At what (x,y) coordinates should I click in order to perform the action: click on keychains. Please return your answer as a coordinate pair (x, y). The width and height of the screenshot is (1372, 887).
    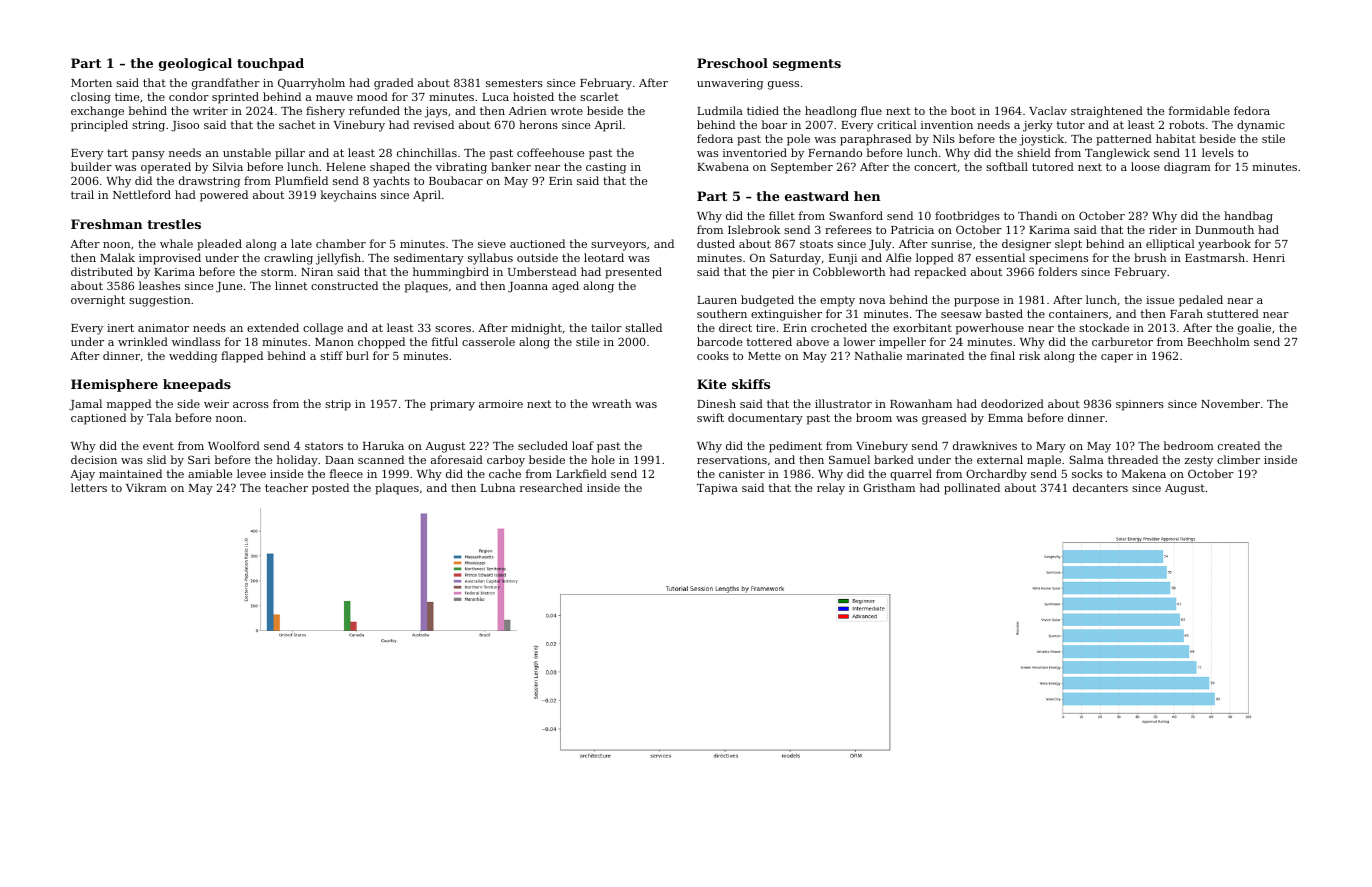
    Looking at the image, I should click on (348, 196).
